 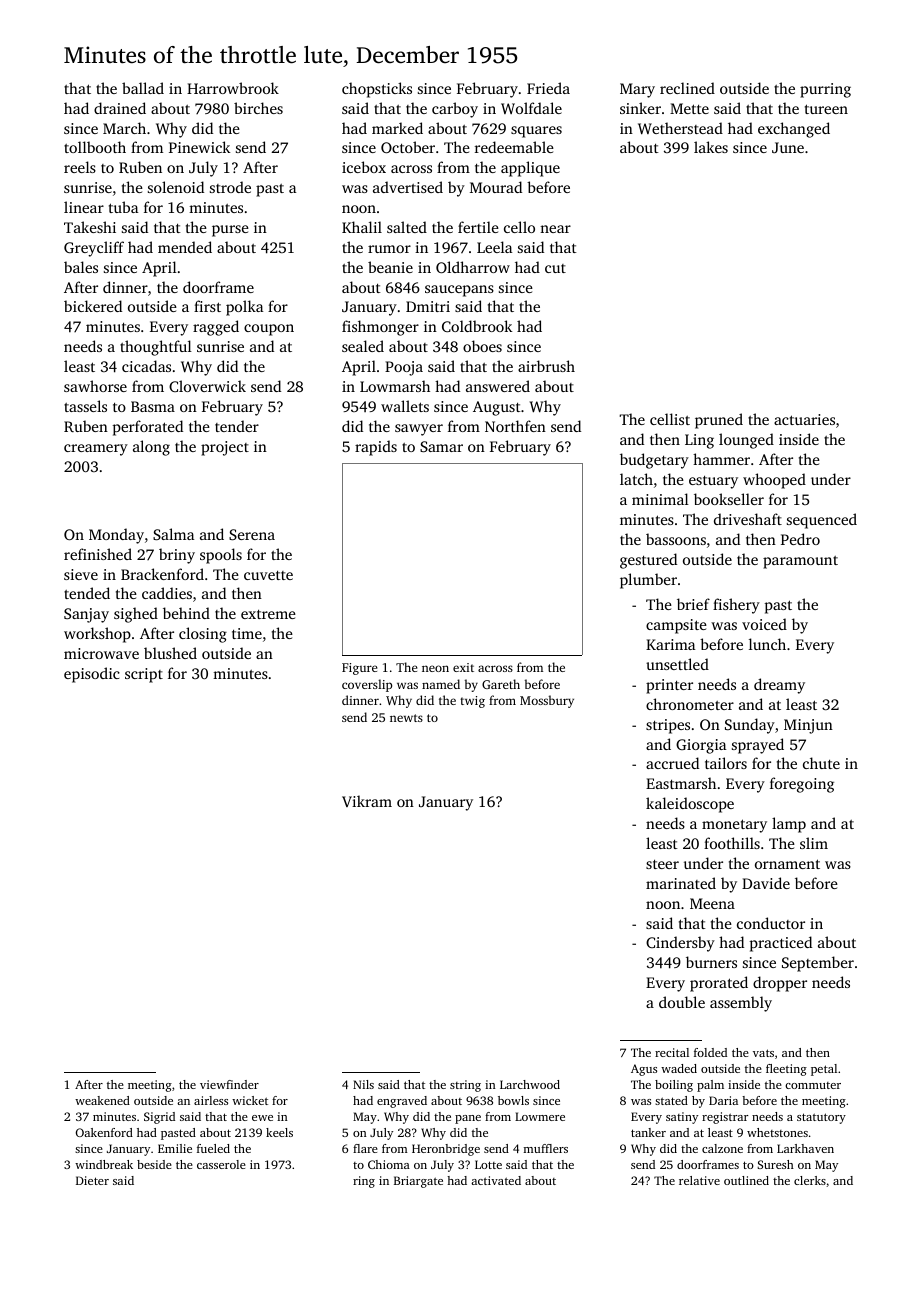 What do you see at coordinates (441, 684) in the page?
I see `named` at bounding box center [441, 684].
